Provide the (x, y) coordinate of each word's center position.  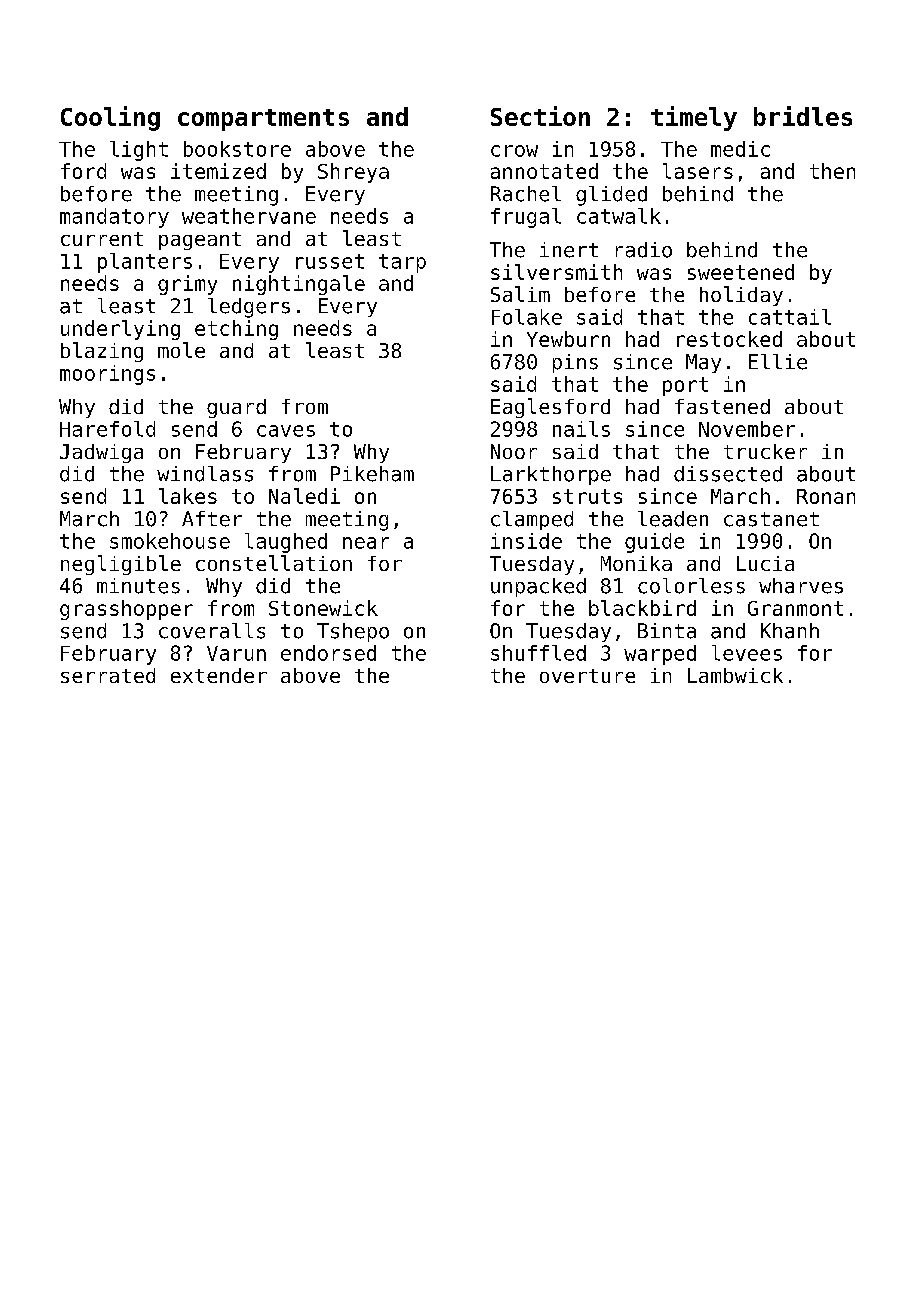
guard (236, 408)
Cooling (110, 118)
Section (540, 116)
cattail (790, 317)
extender (219, 675)
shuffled (538, 653)
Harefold (107, 429)
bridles (803, 116)
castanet (771, 519)
